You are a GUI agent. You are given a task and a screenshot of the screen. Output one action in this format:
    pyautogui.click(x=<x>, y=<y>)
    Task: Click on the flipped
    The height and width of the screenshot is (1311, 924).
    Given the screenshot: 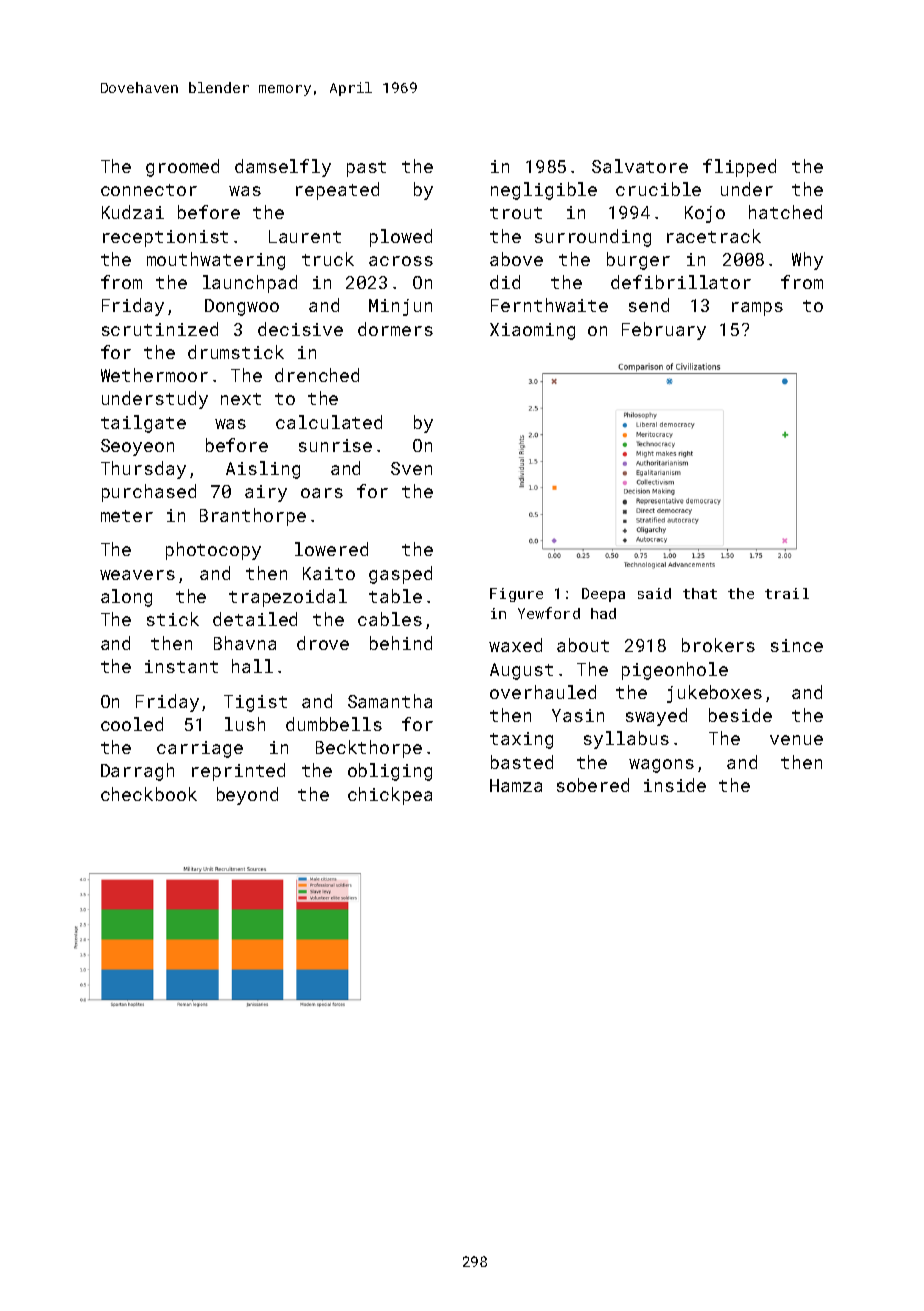 What is the action you would take?
    pyautogui.click(x=739, y=168)
